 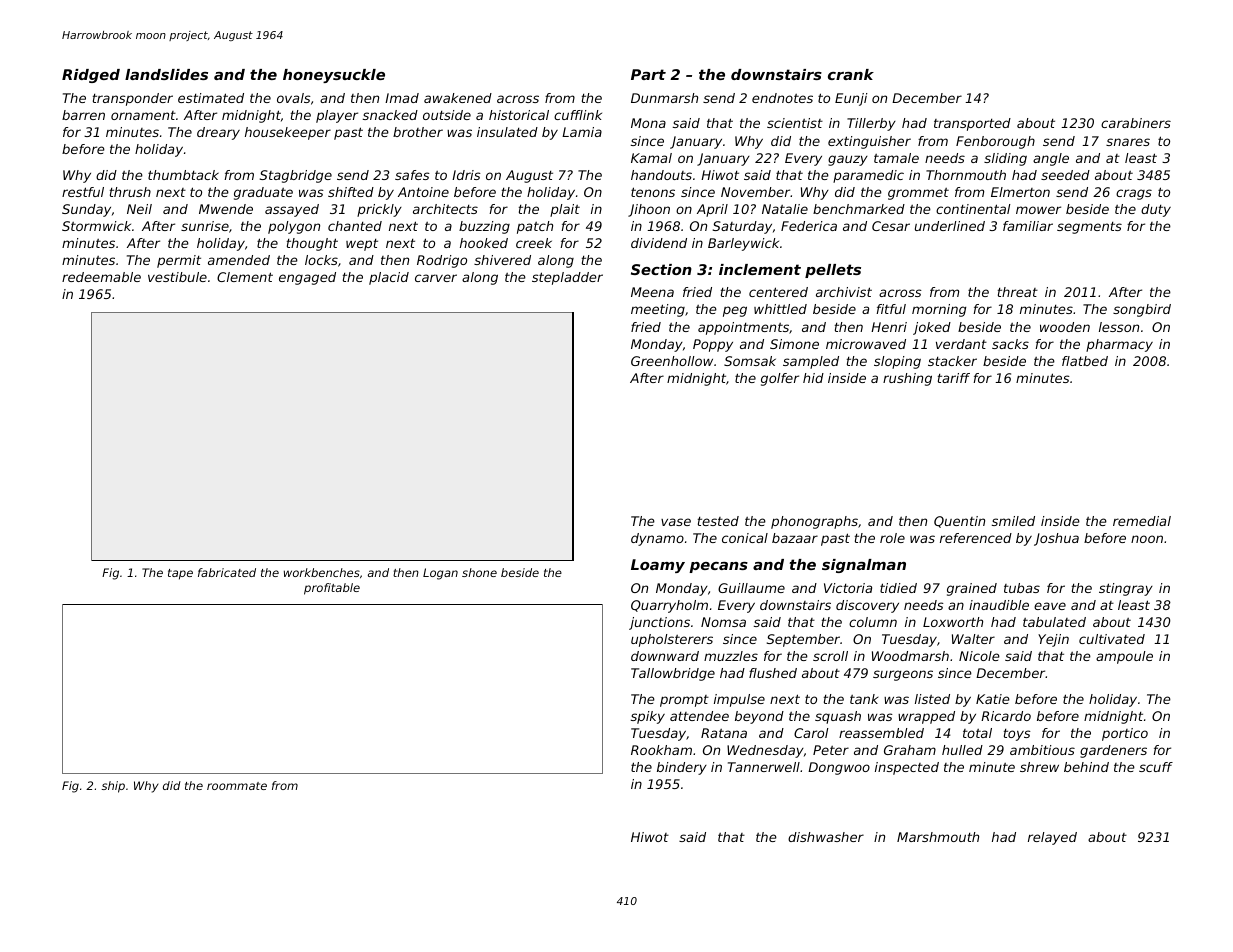 I want to click on relayed, so click(x=1052, y=838).
